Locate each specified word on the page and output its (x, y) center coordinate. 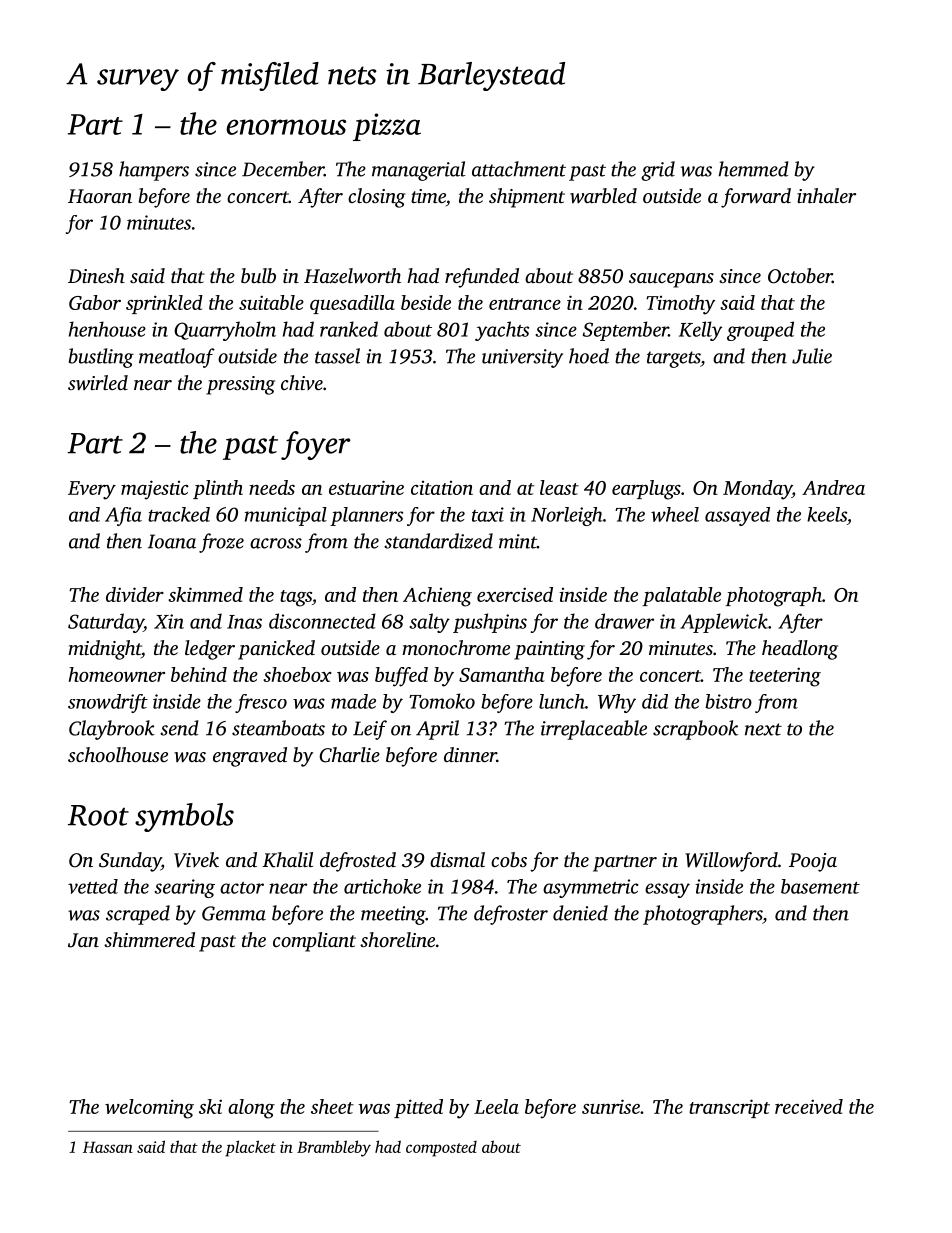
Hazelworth (352, 276)
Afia (123, 516)
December (283, 169)
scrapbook (695, 730)
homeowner (117, 674)
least (559, 487)
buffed (401, 677)
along (251, 1109)
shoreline (397, 939)
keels (827, 514)
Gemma (234, 913)
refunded (482, 278)
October (800, 276)
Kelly (700, 331)
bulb (258, 275)
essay (667, 890)
